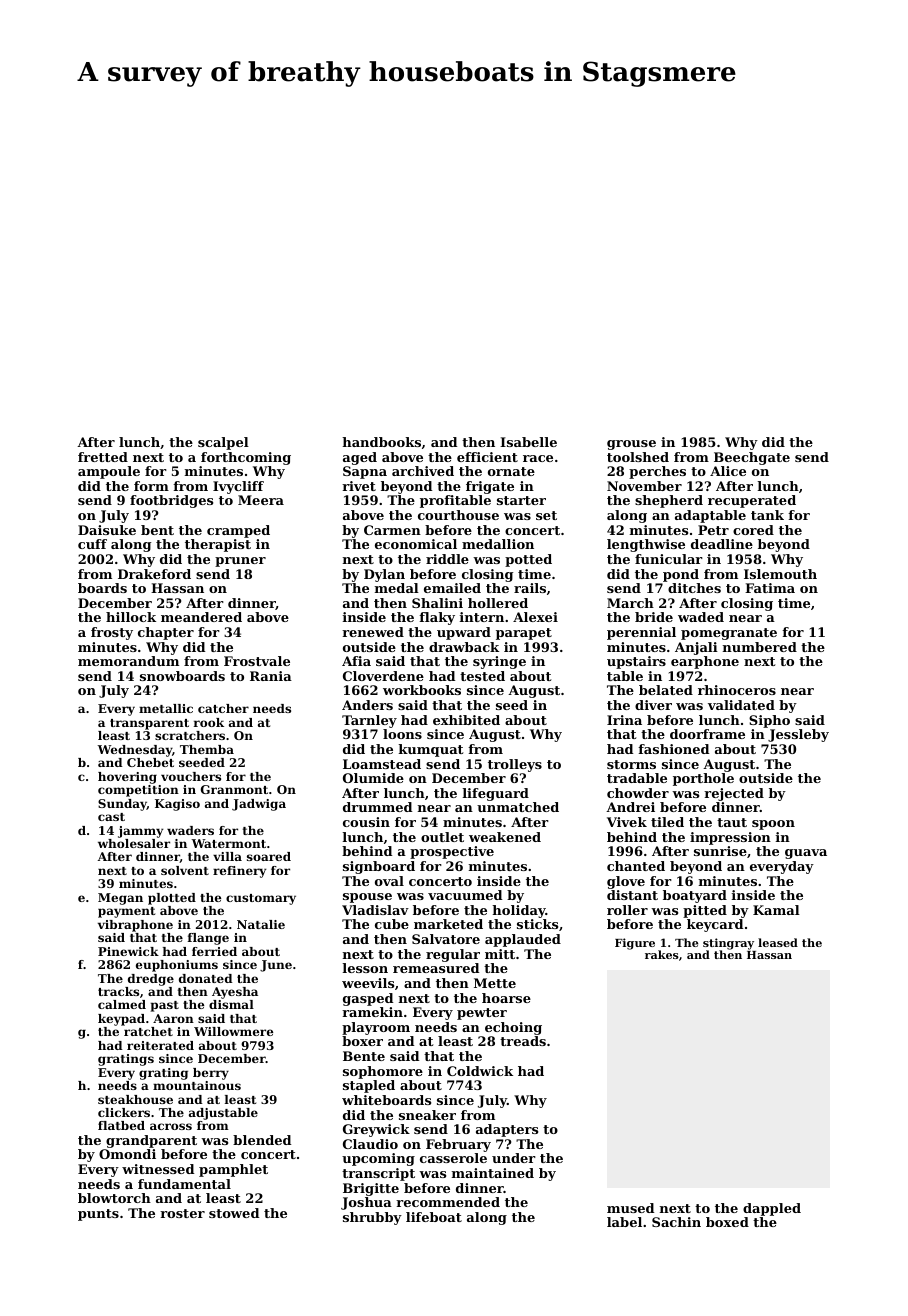 This image has height=1316, width=908. Describe the element at coordinates (182, 1213) in the image. I see `roster` at that location.
